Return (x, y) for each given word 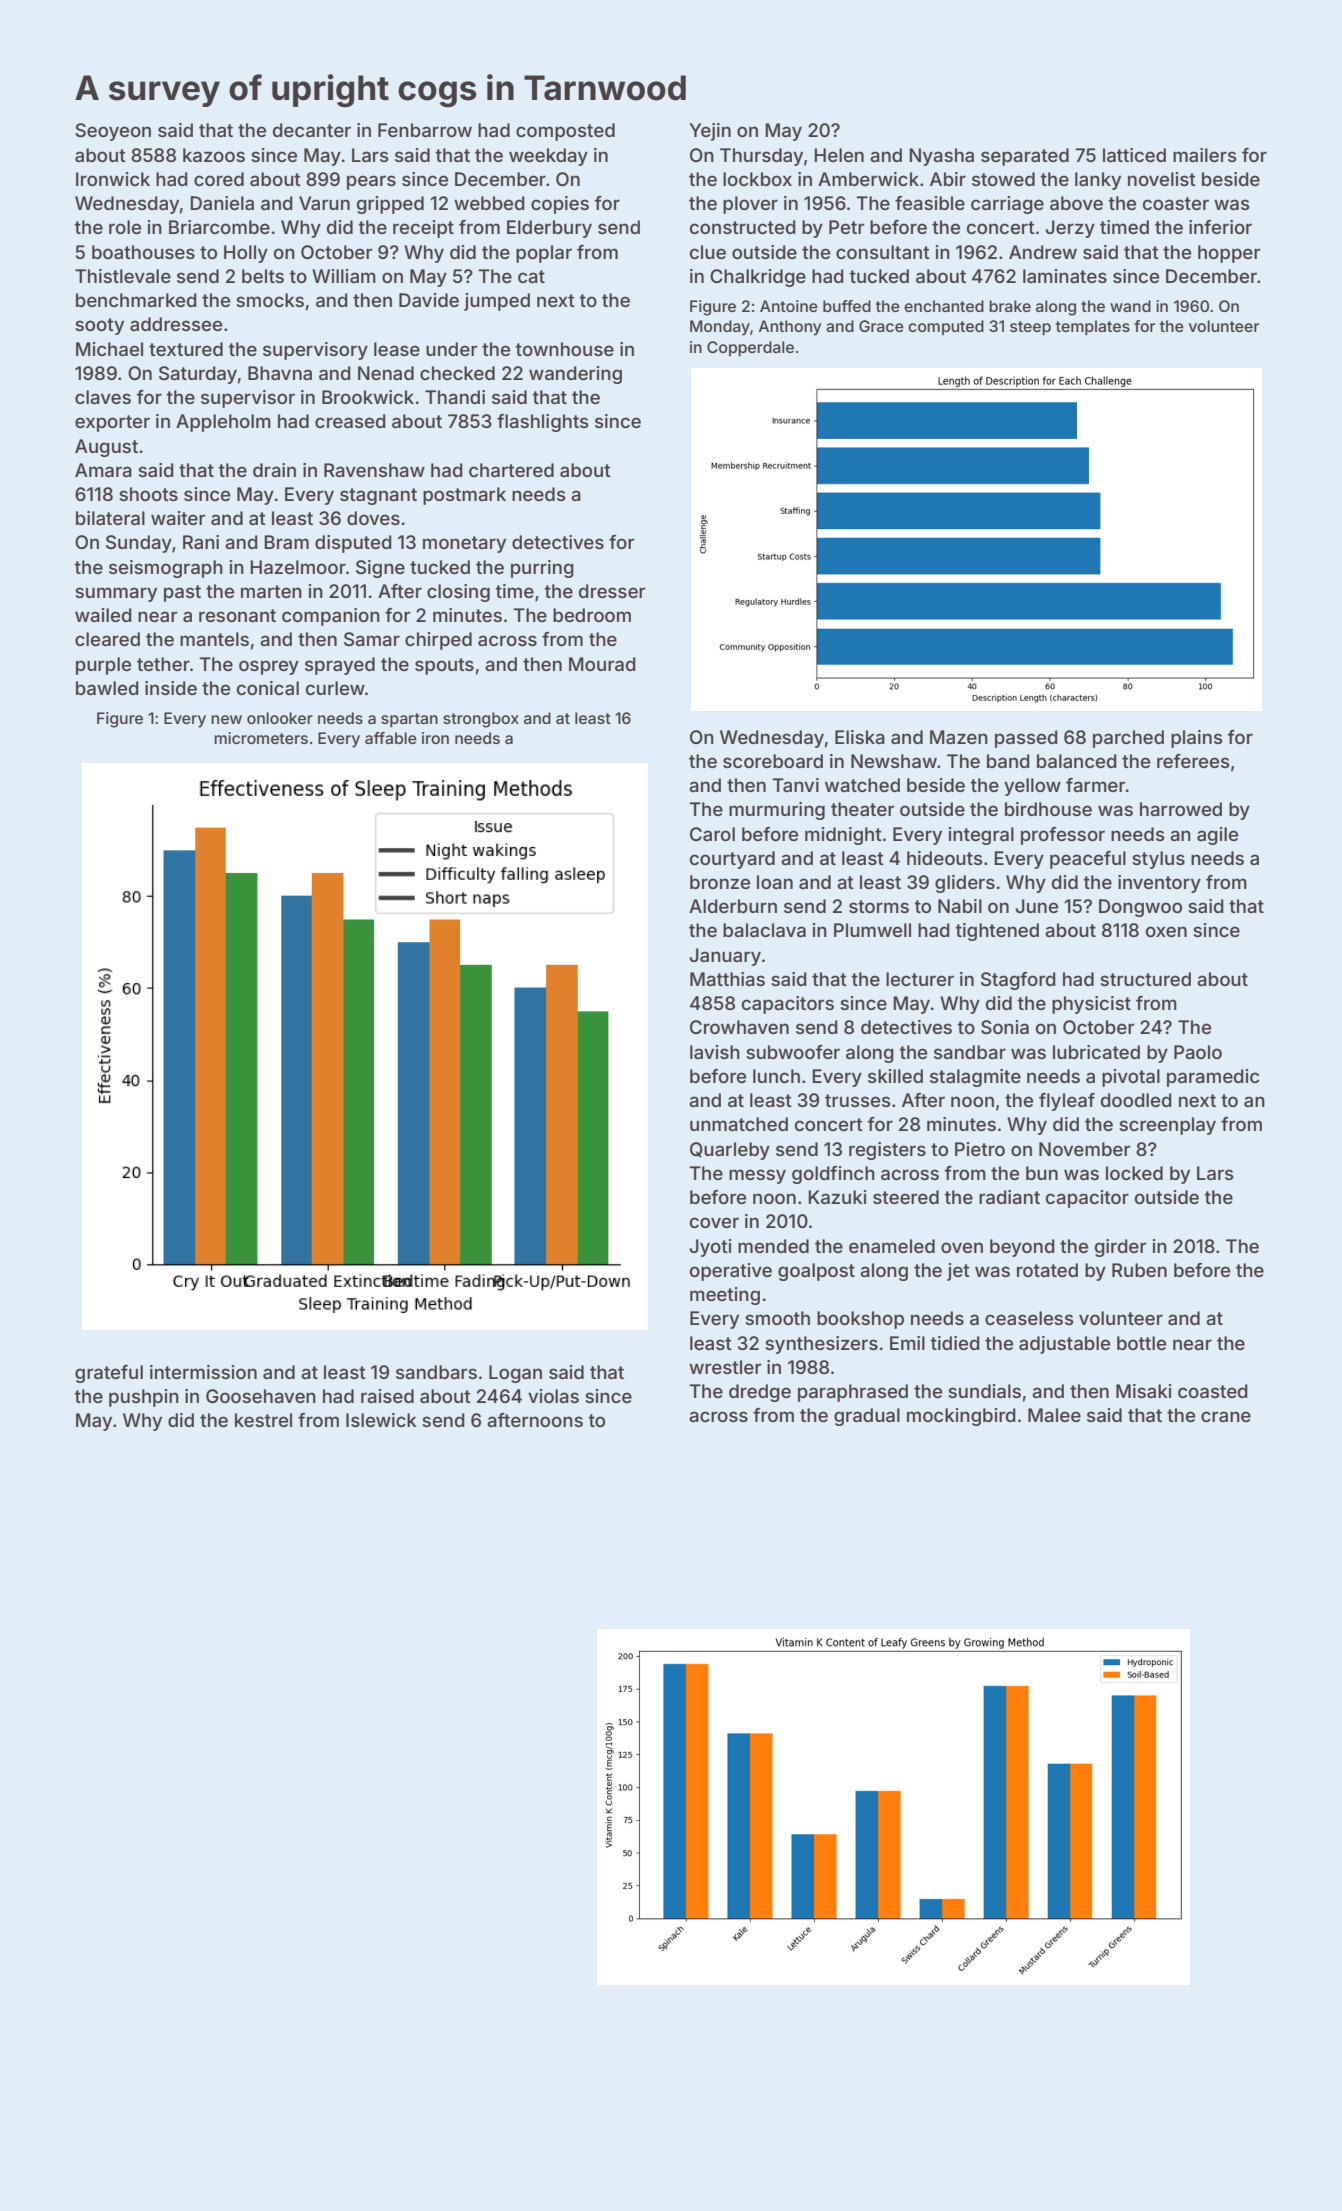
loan (775, 882)
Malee (1054, 1415)
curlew (335, 688)
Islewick (381, 1420)
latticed (1134, 155)
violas (553, 1396)
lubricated (1096, 1052)
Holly (246, 254)
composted (565, 132)
